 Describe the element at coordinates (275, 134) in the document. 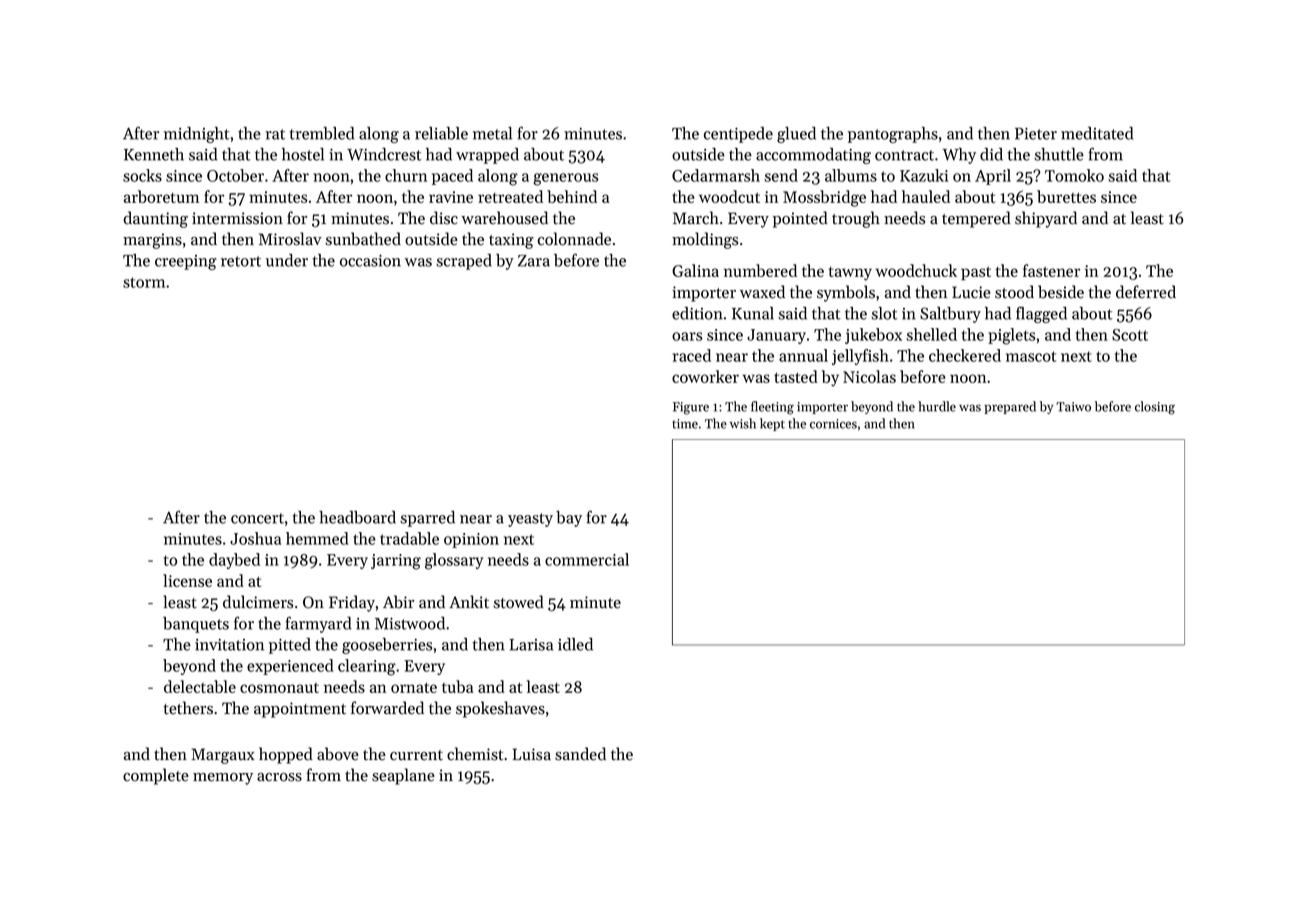

I see `rat` at that location.
